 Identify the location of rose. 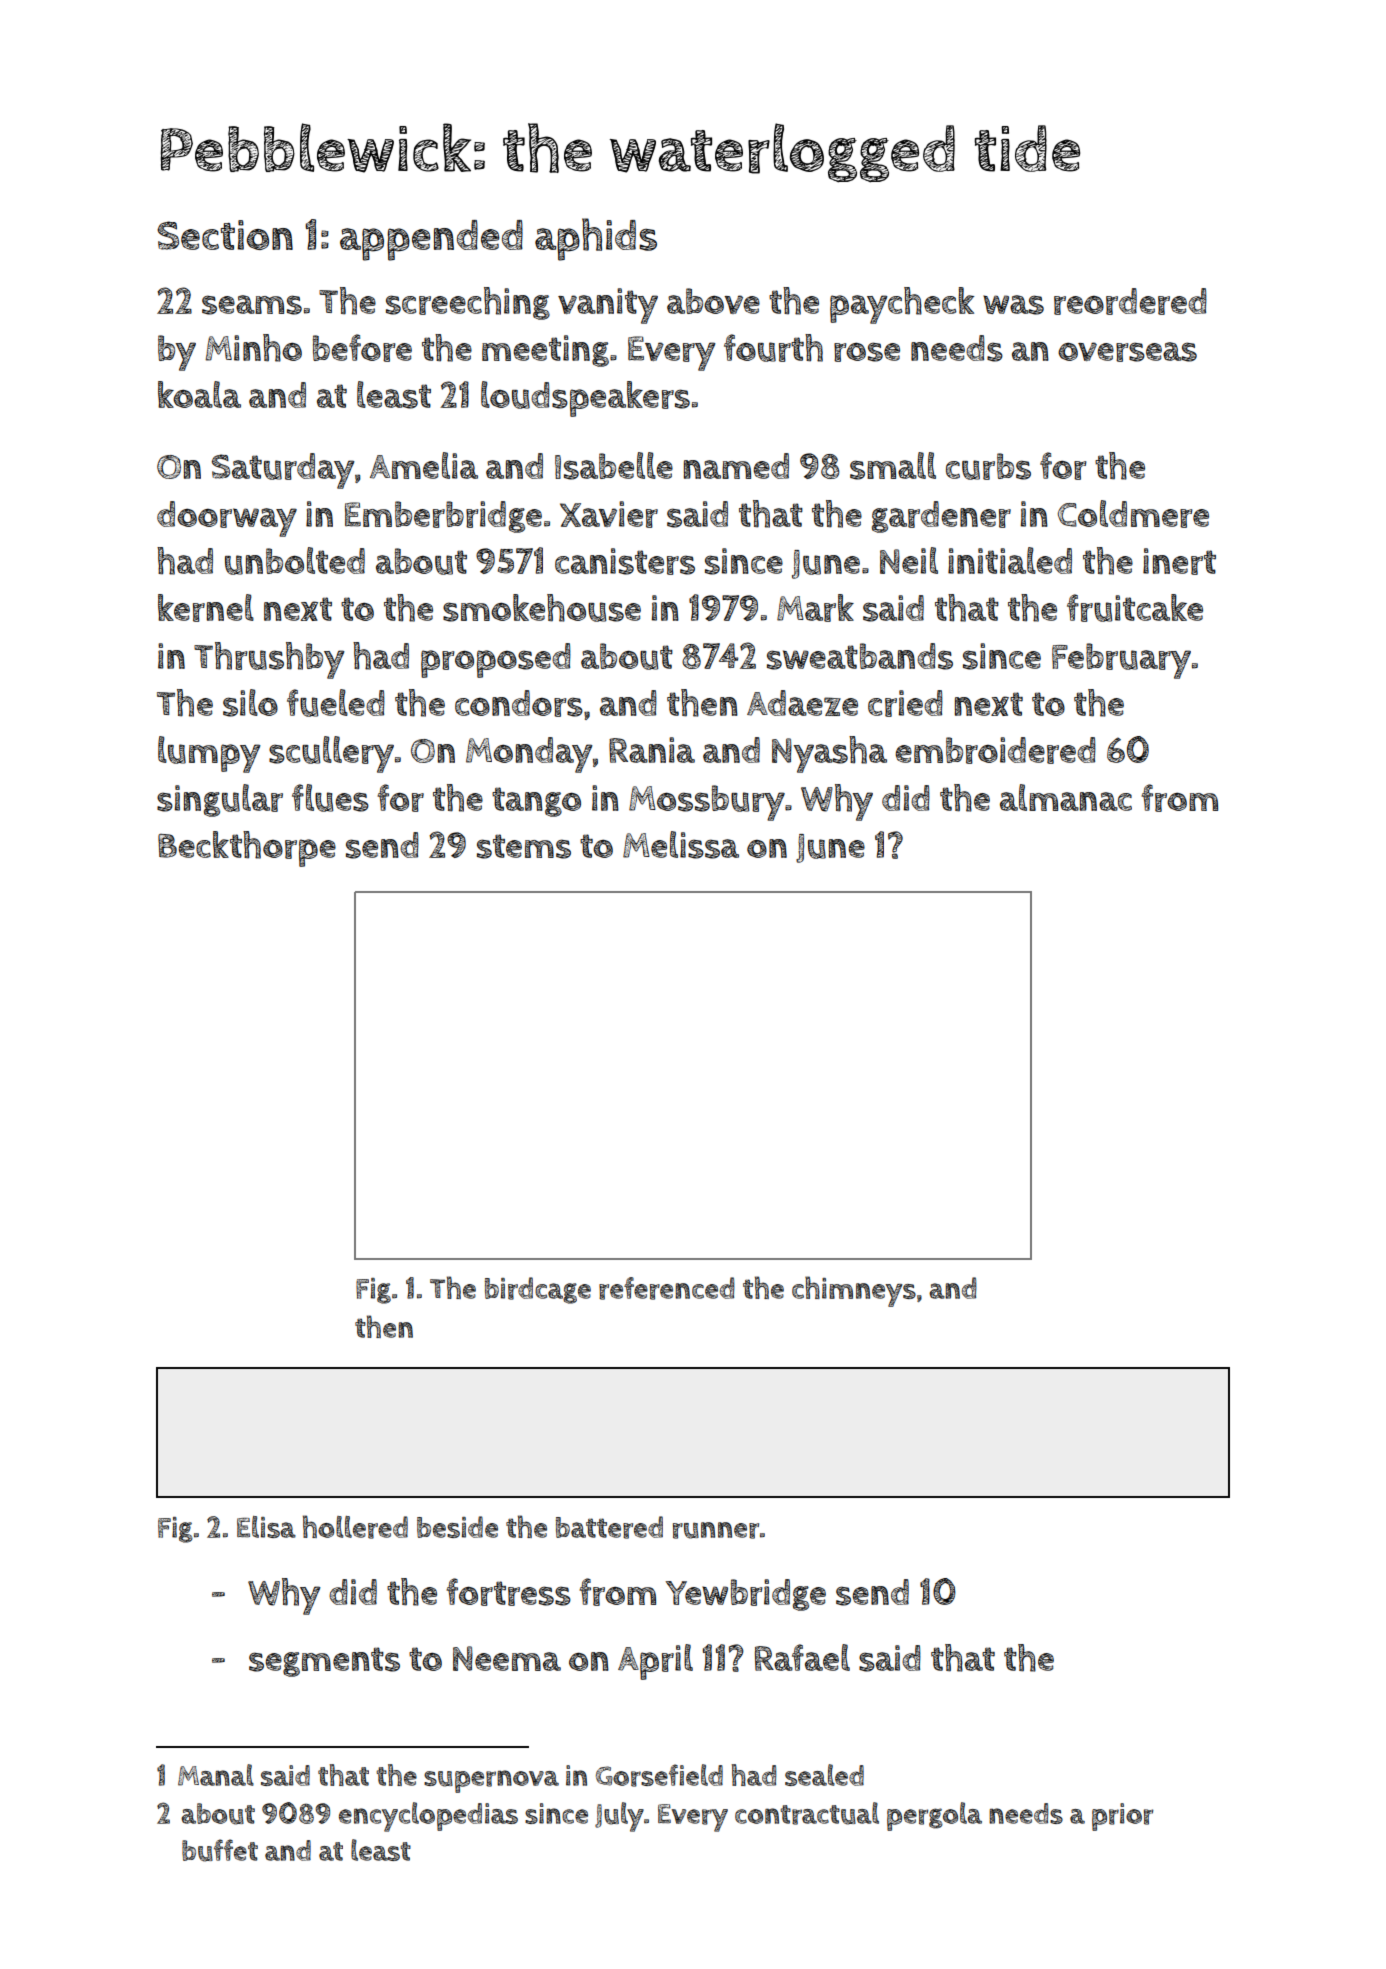
(867, 352).
